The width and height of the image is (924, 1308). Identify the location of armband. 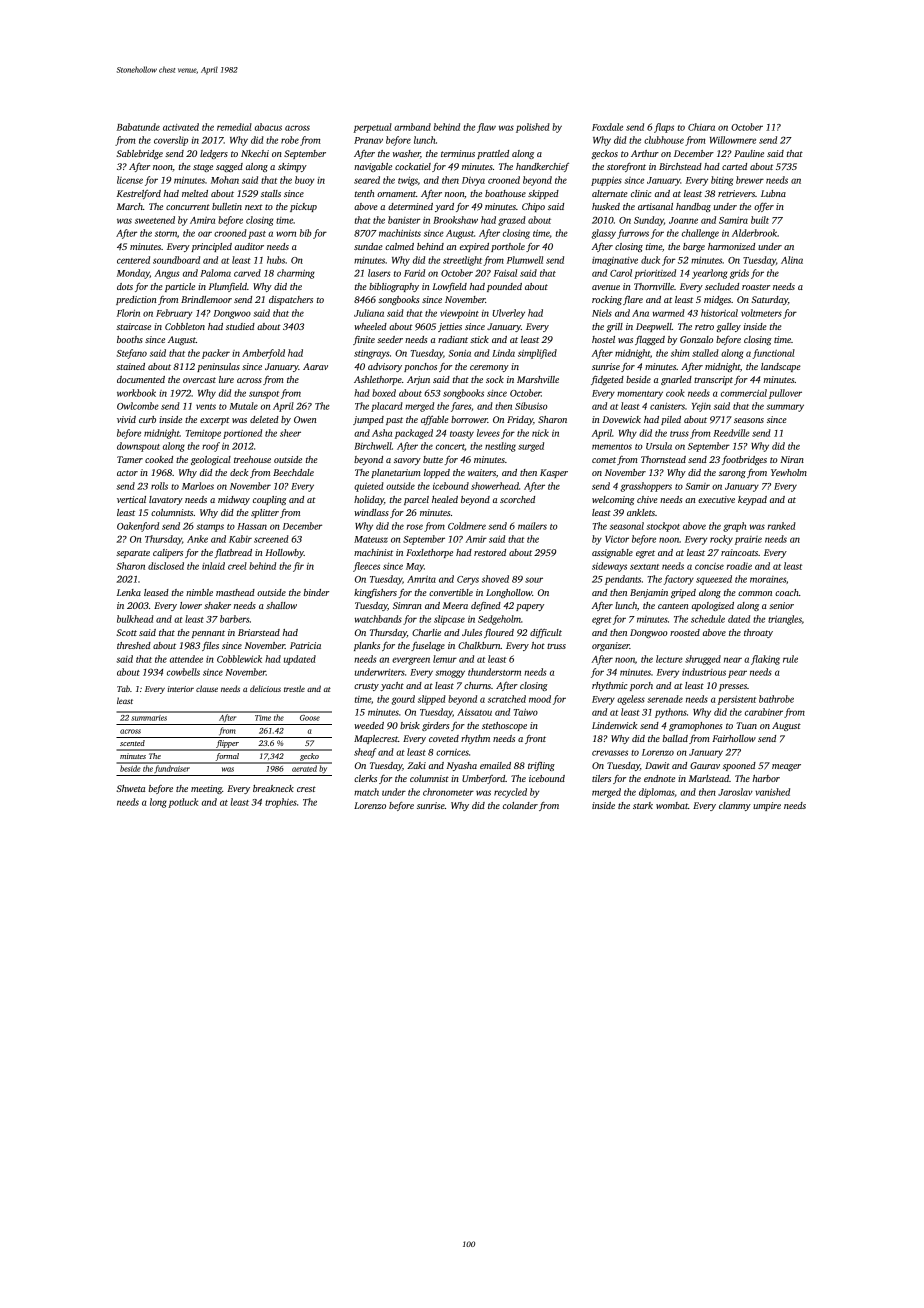
(412, 127).
